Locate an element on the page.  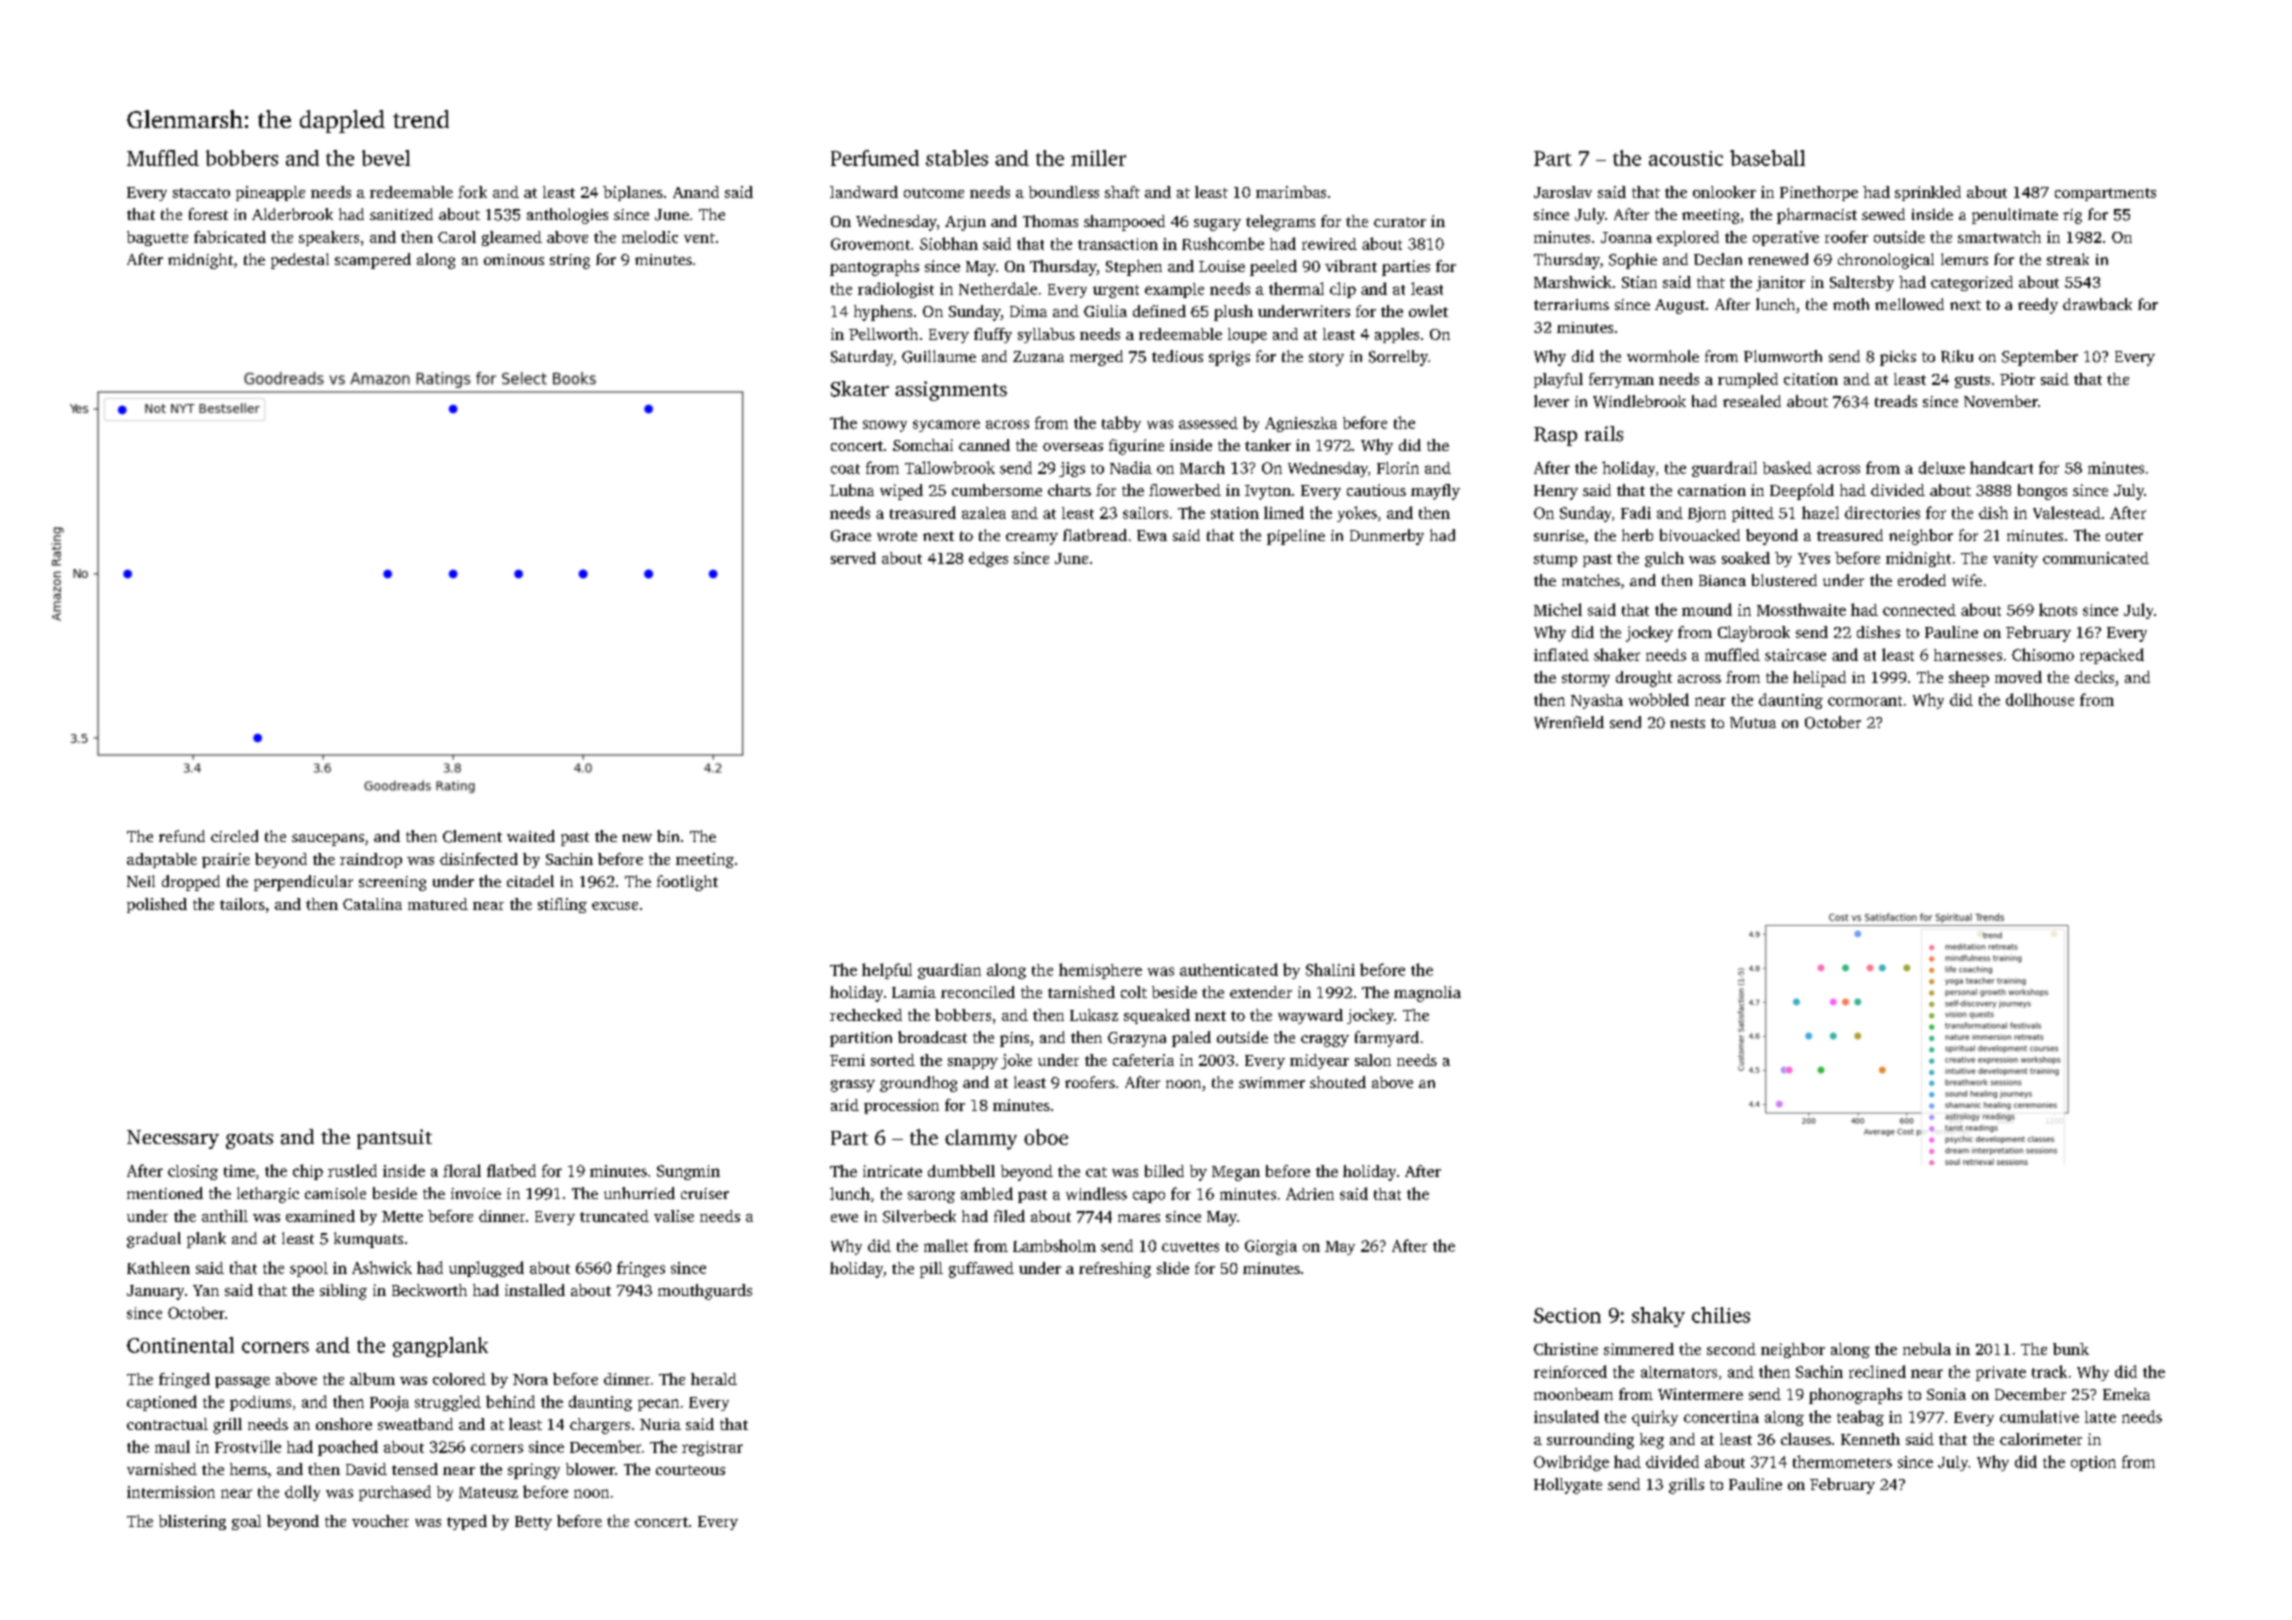
snowy is located at coordinates (885, 426).
